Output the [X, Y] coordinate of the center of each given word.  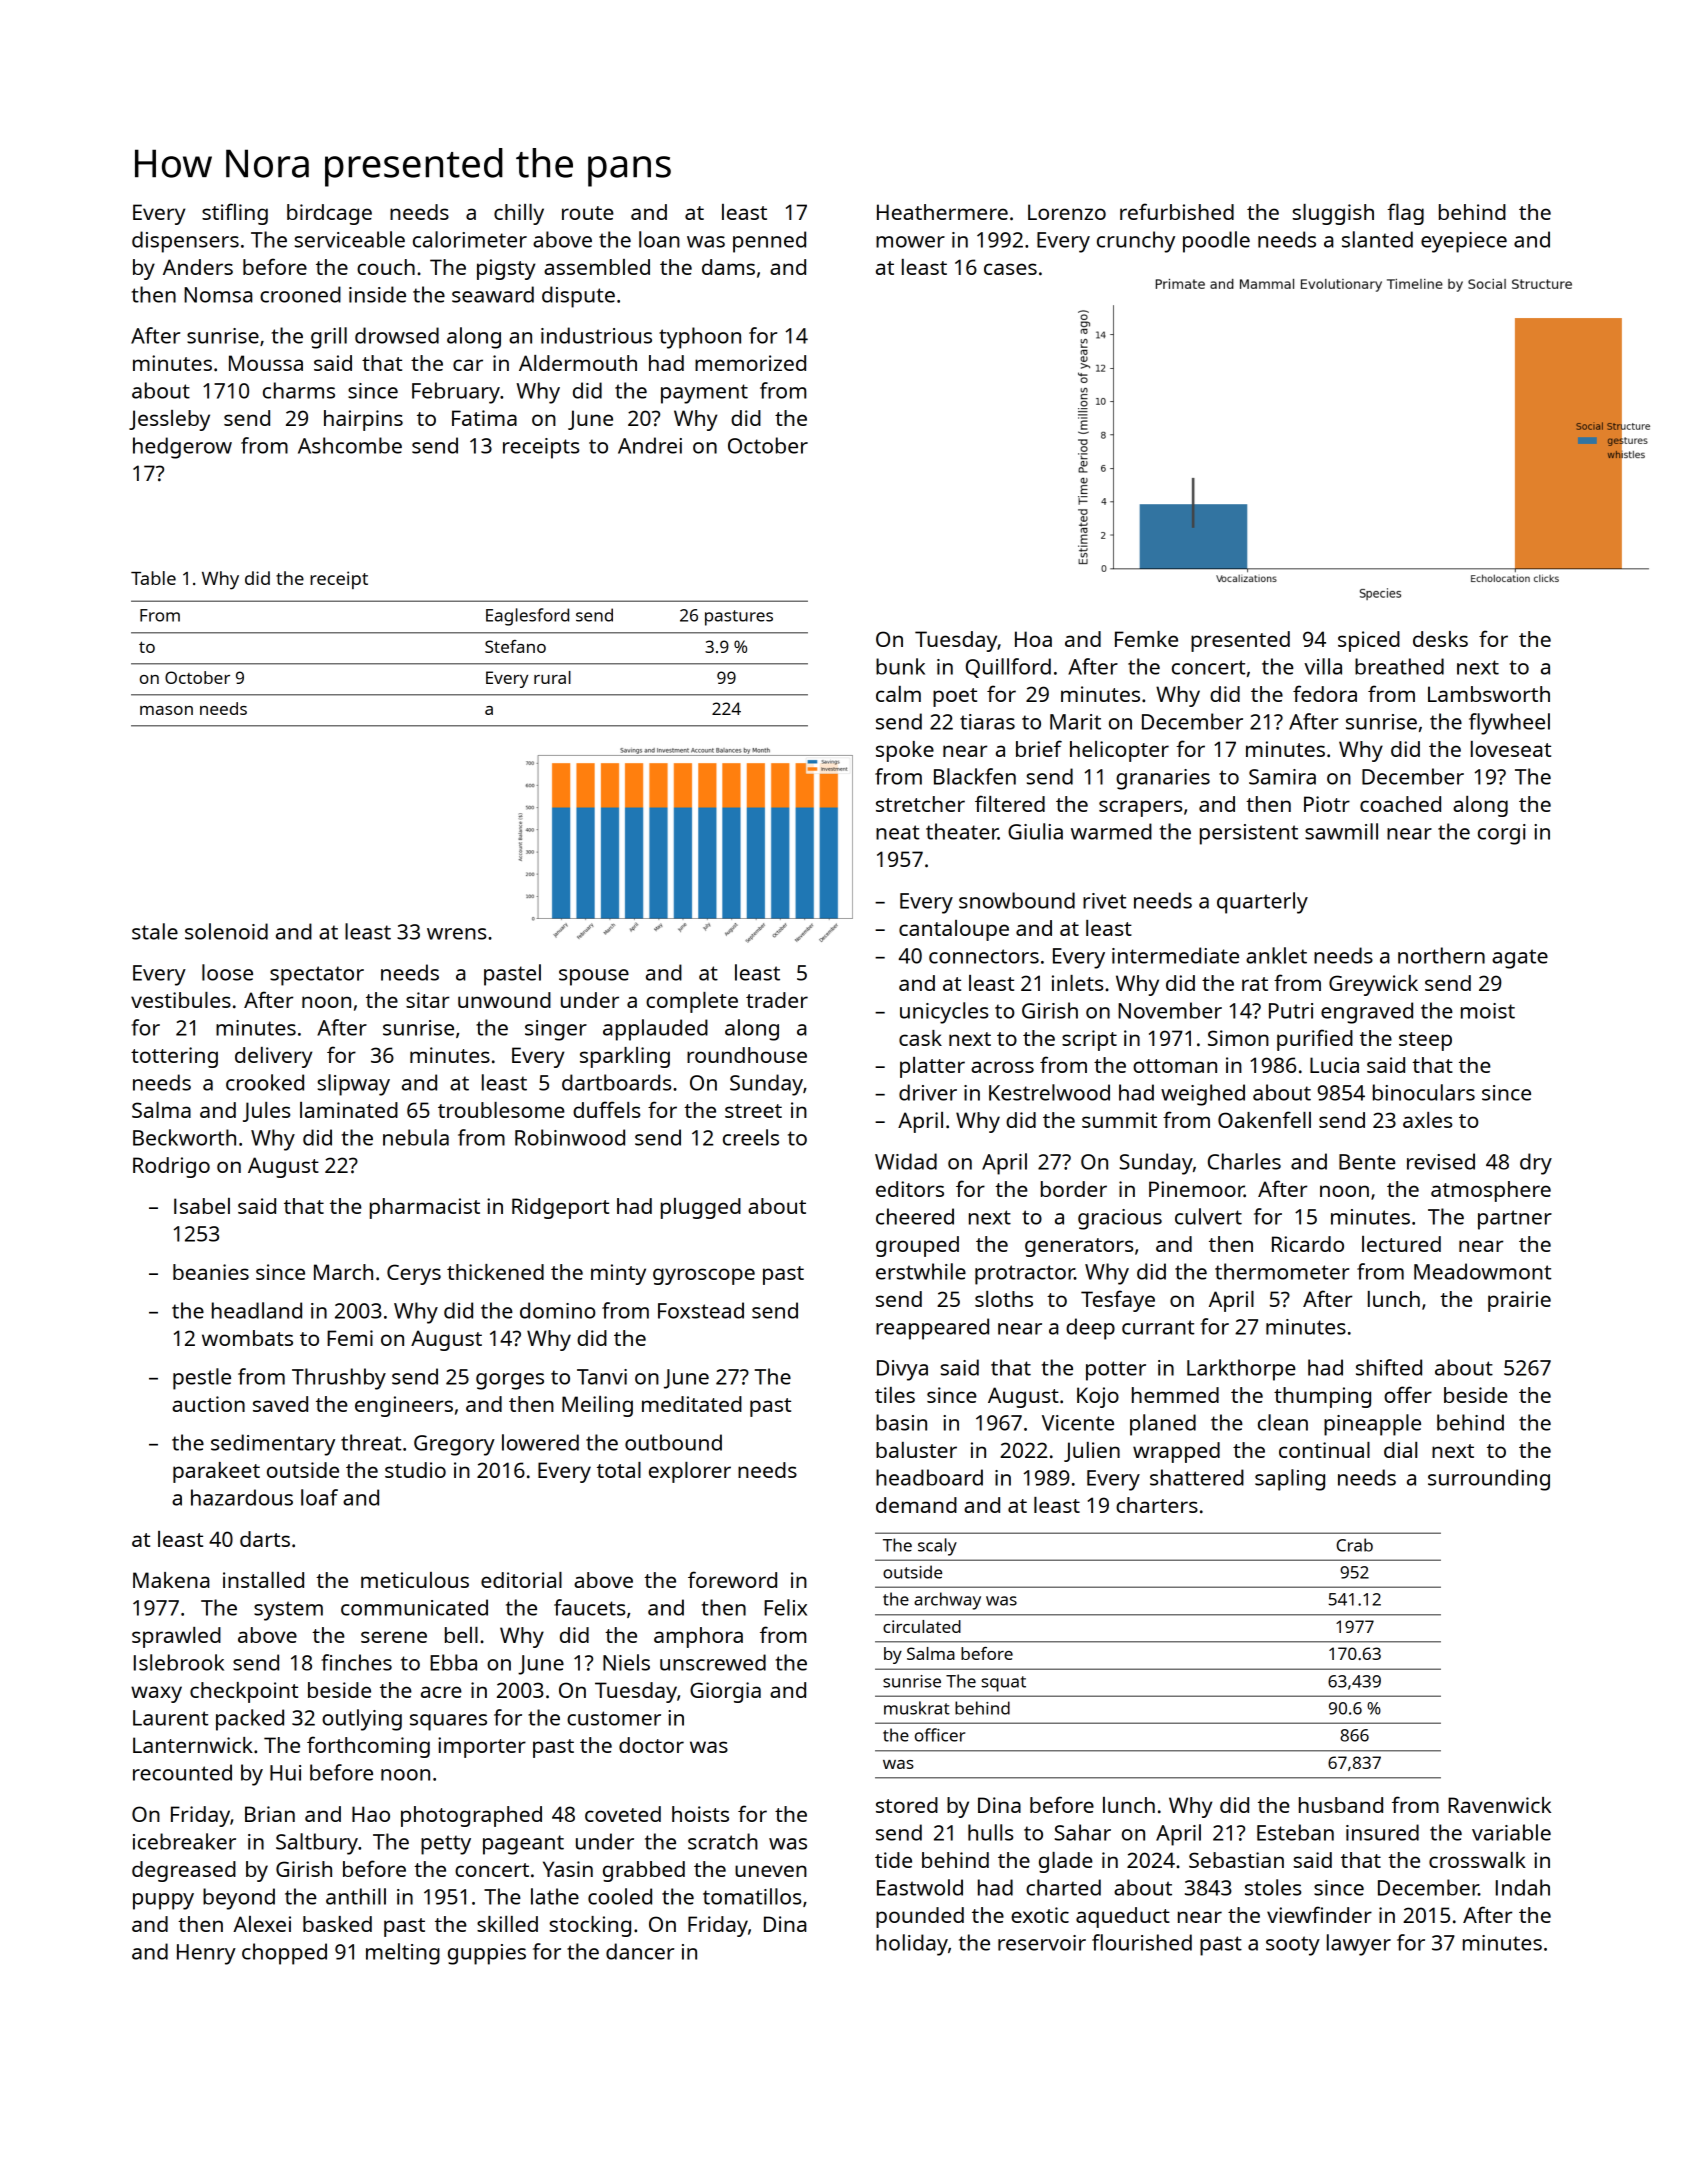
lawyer [1359, 1945]
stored [907, 1805]
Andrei [650, 445]
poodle [1216, 242]
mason [166, 710]
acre [441, 1692]
